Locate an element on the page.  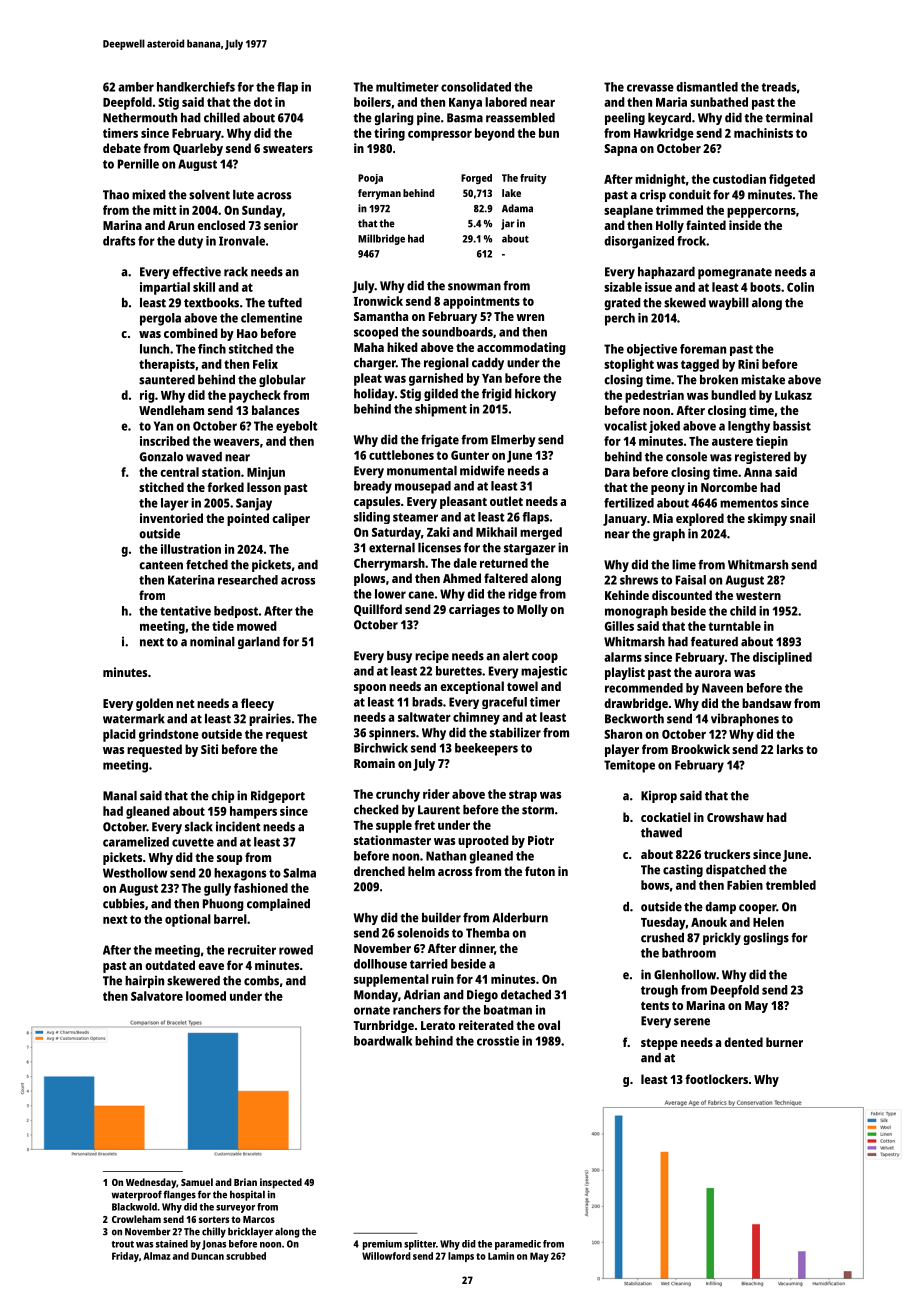
paramedic is located at coordinates (518, 1245).
